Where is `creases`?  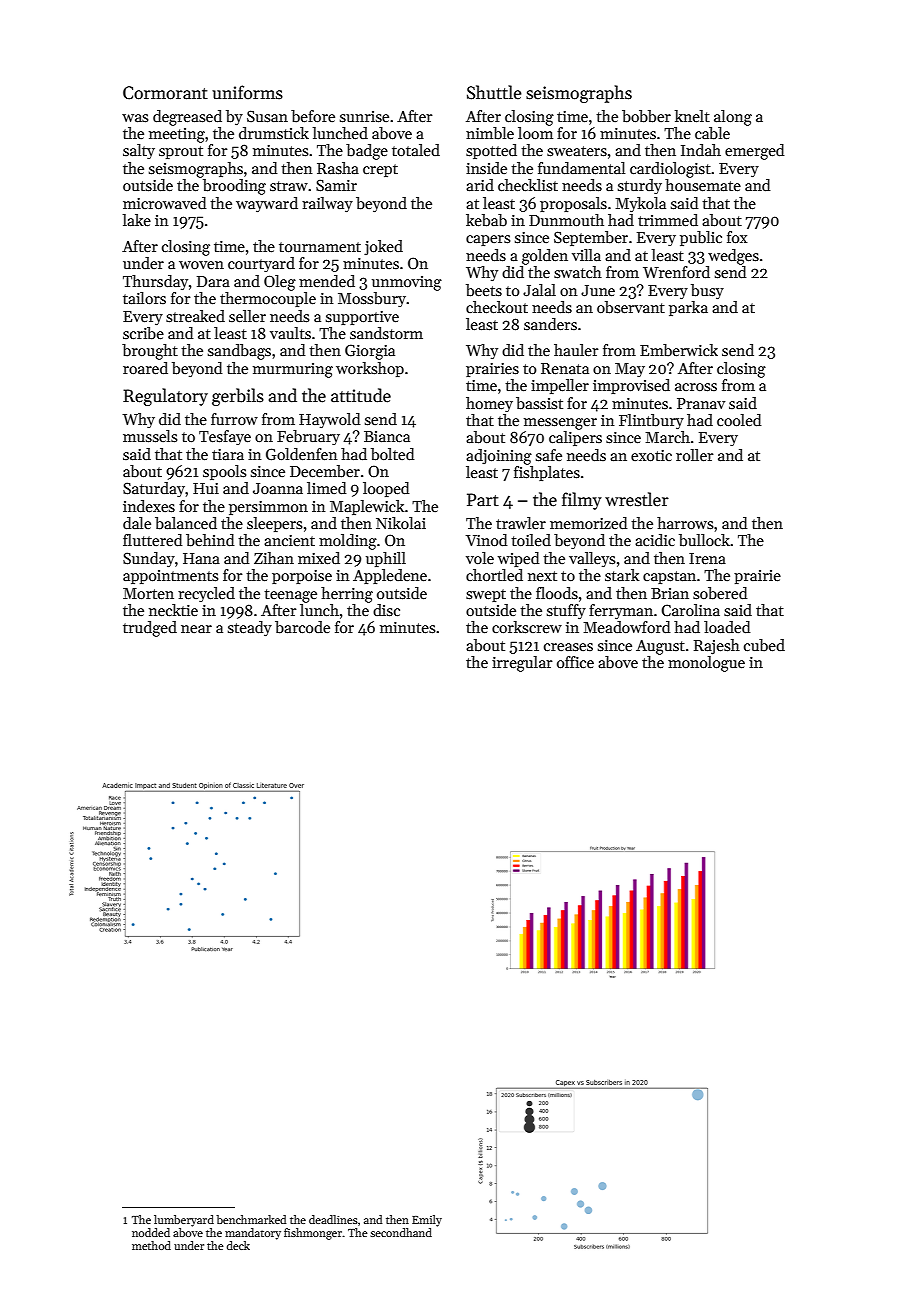
creases is located at coordinates (568, 647).
